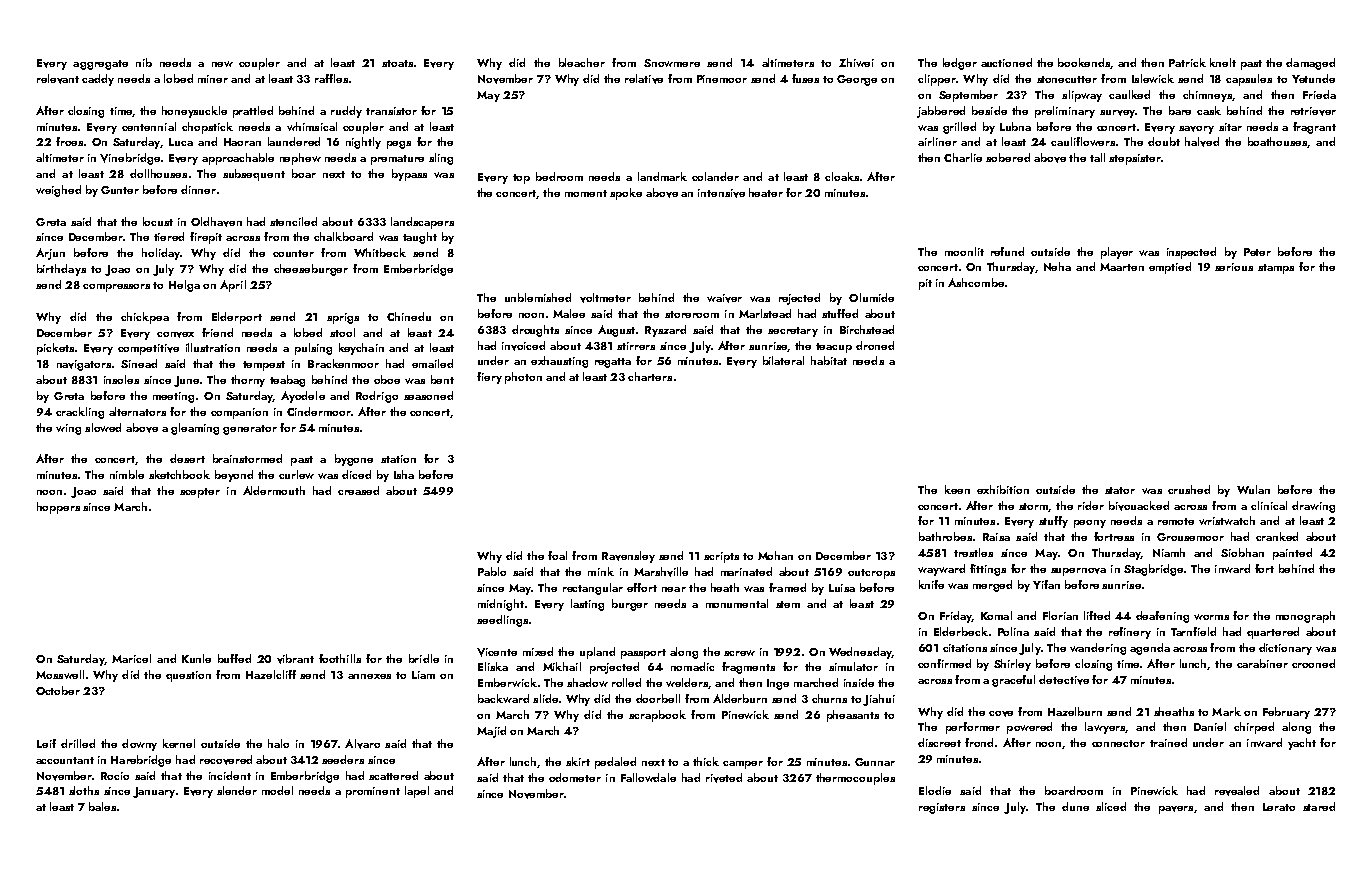 The height and width of the image is (887, 1372). What do you see at coordinates (582, 62) in the image?
I see `bleacher` at bounding box center [582, 62].
